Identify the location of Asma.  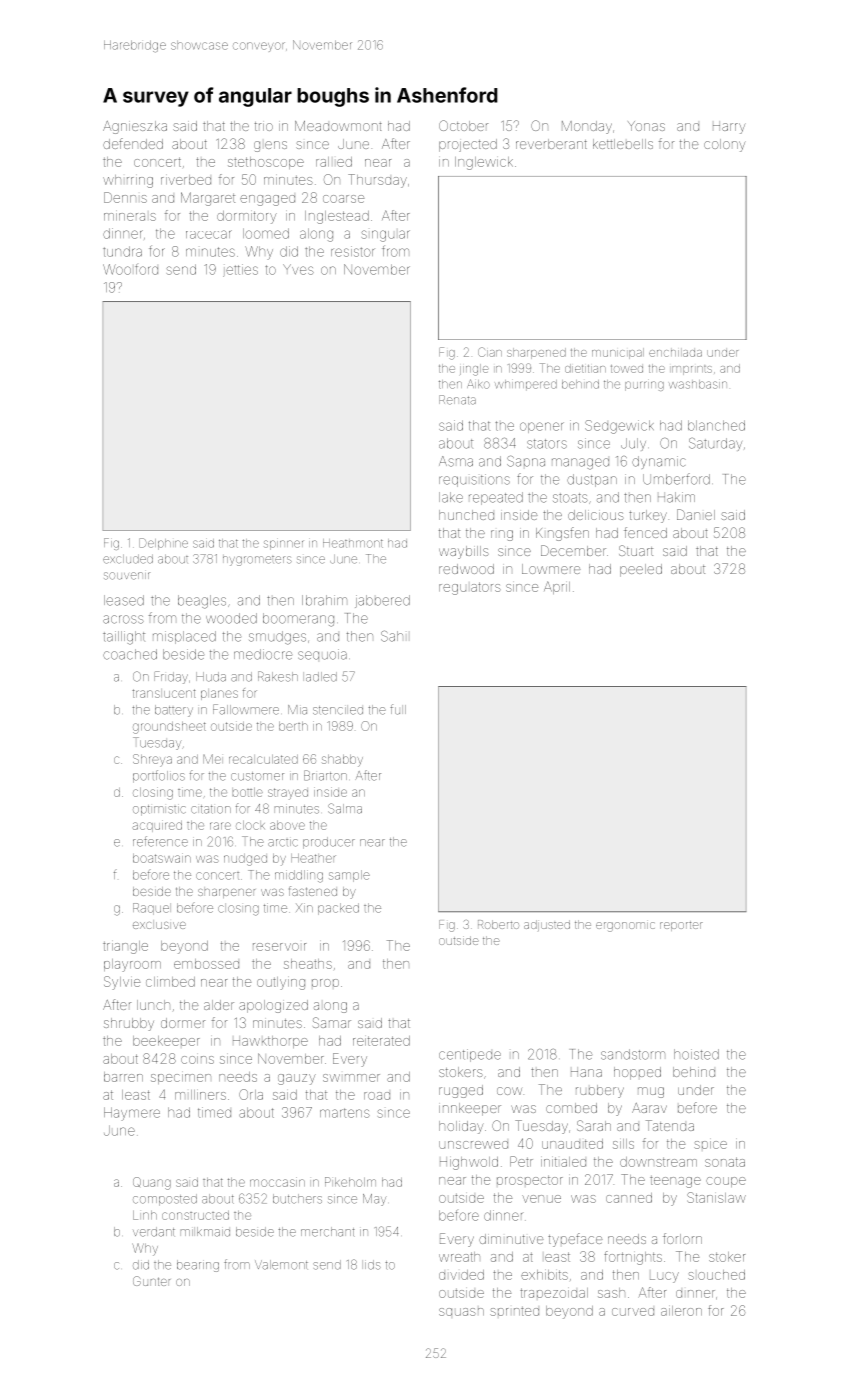
(456, 461).
